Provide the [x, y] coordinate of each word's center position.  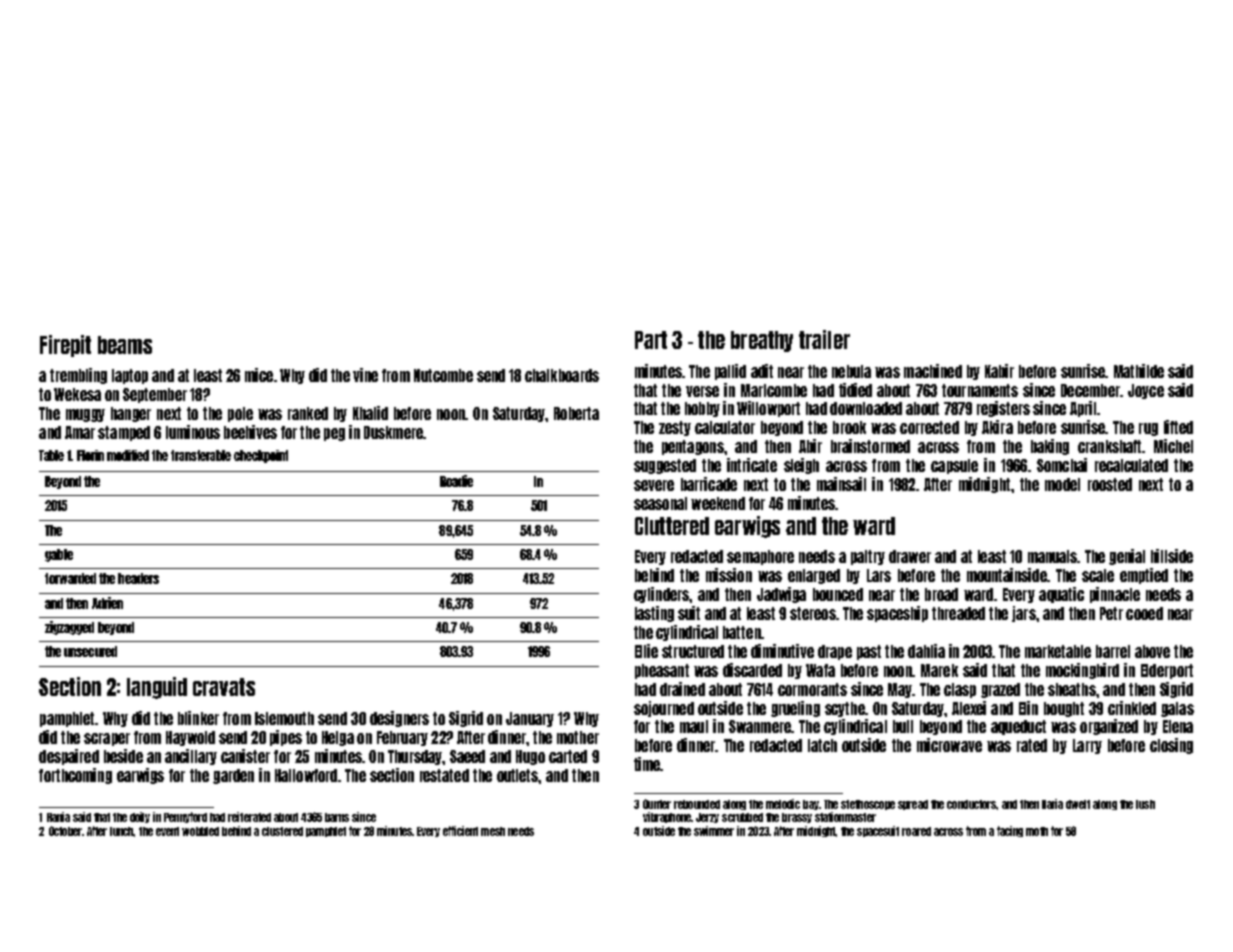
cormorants [812, 689]
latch [822, 745]
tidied [855, 390]
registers [1003, 409]
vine [365, 375]
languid [157, 688]
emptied [1144, 576]
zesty [675, 428]
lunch [122, 831]
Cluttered [672, 526]
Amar [80, 432]
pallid [730, 372]
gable [59, 555]
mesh [493, 831]
